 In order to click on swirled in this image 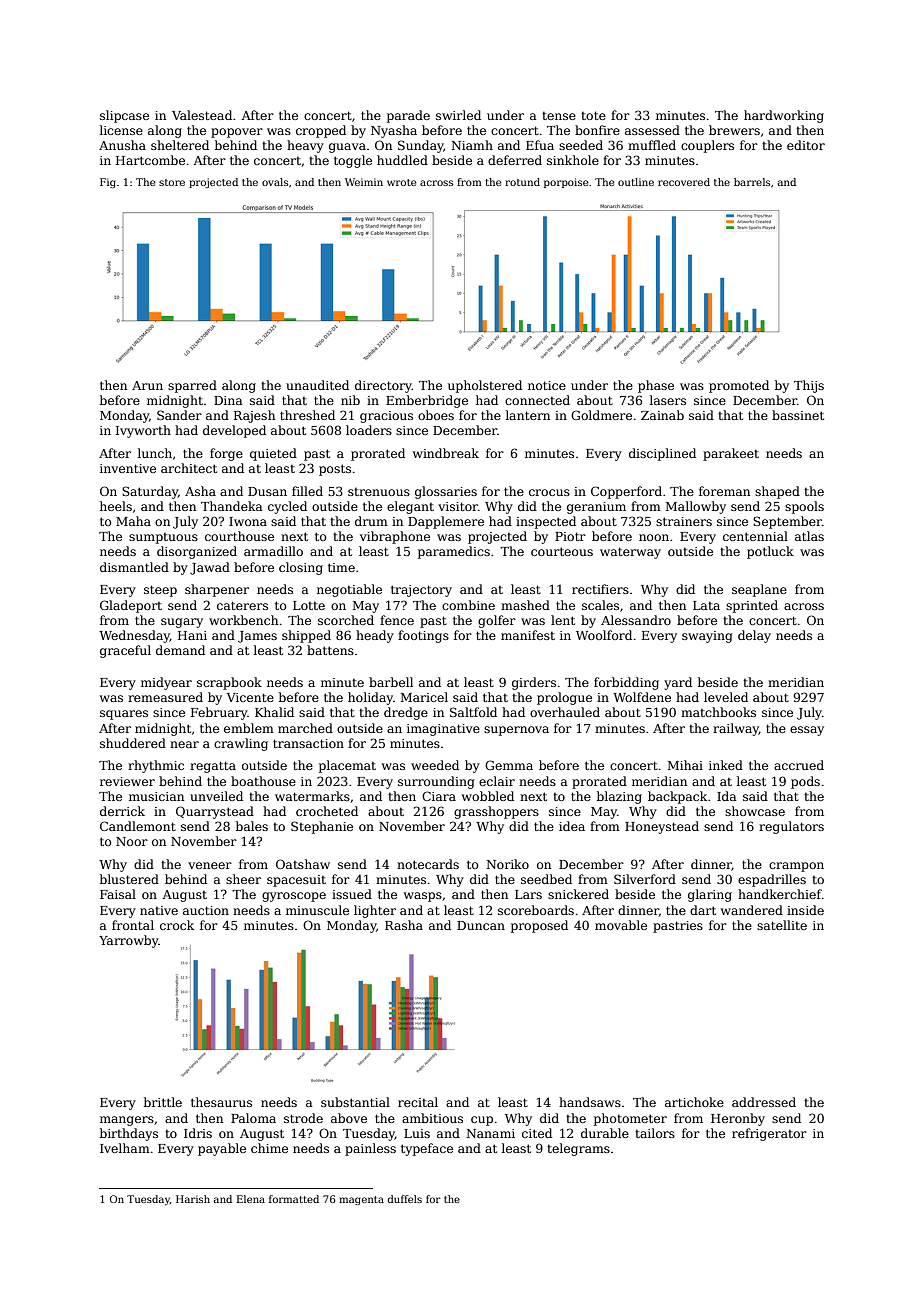, I will do `click(458, 115)`.
